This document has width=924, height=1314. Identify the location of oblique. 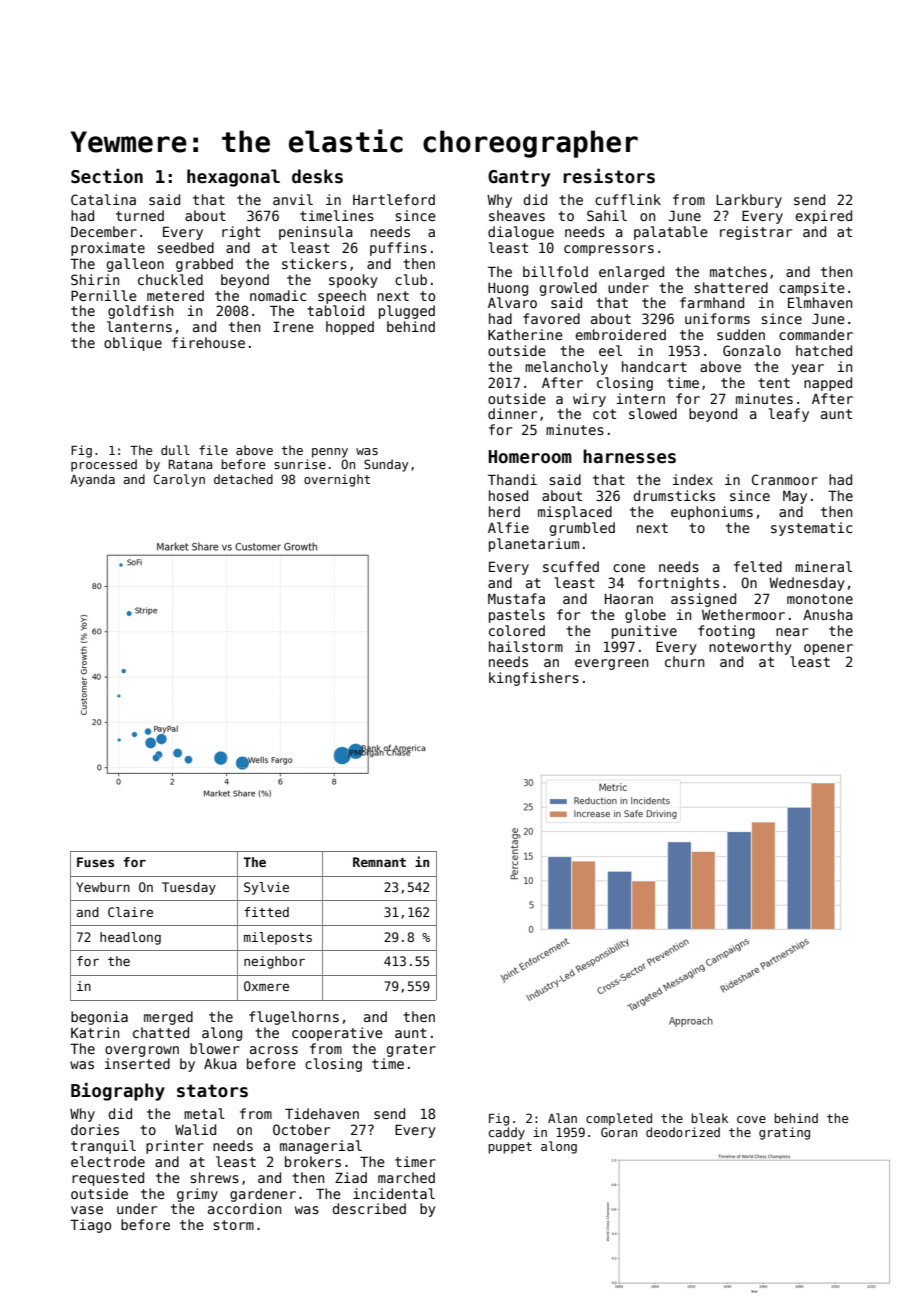
(133, 344).
